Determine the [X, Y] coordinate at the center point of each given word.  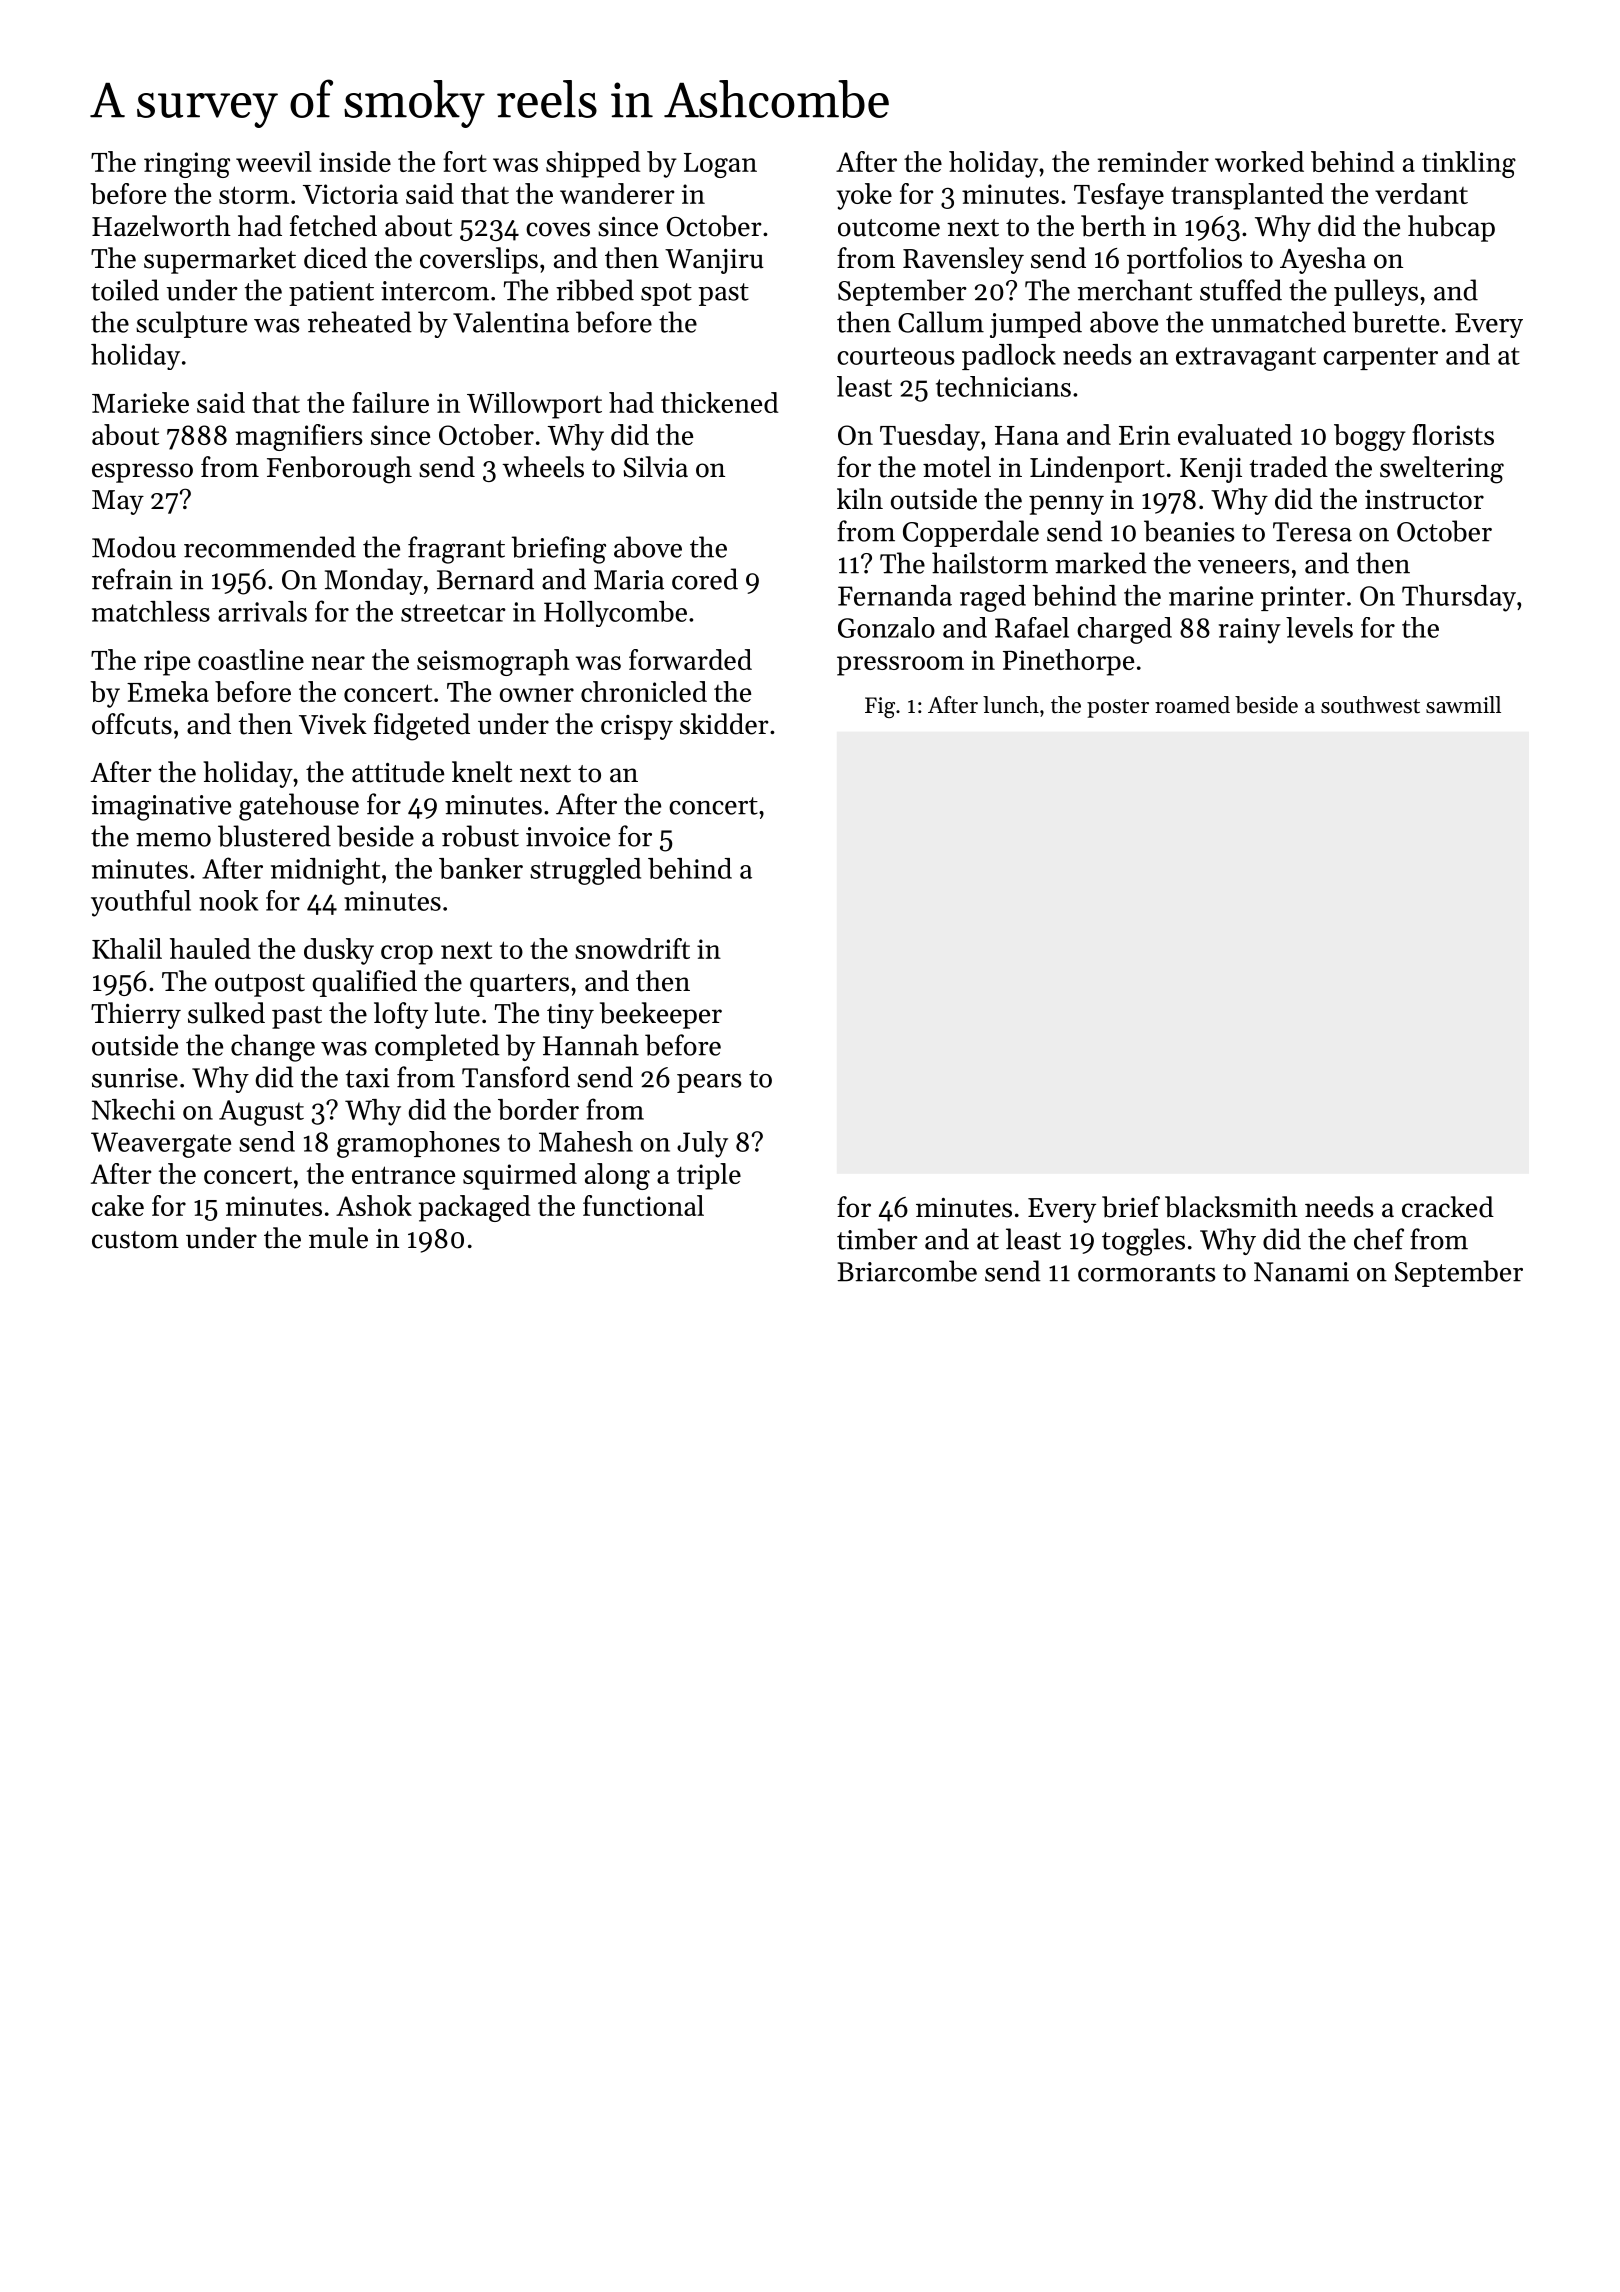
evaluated [1235, 434]
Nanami [1301, 1272]
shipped [593, 164]
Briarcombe [907, 1271]
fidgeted [422, 727]
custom [135, 1240]
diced [335, 258]
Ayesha [1323, 260]
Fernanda [895, 595]
